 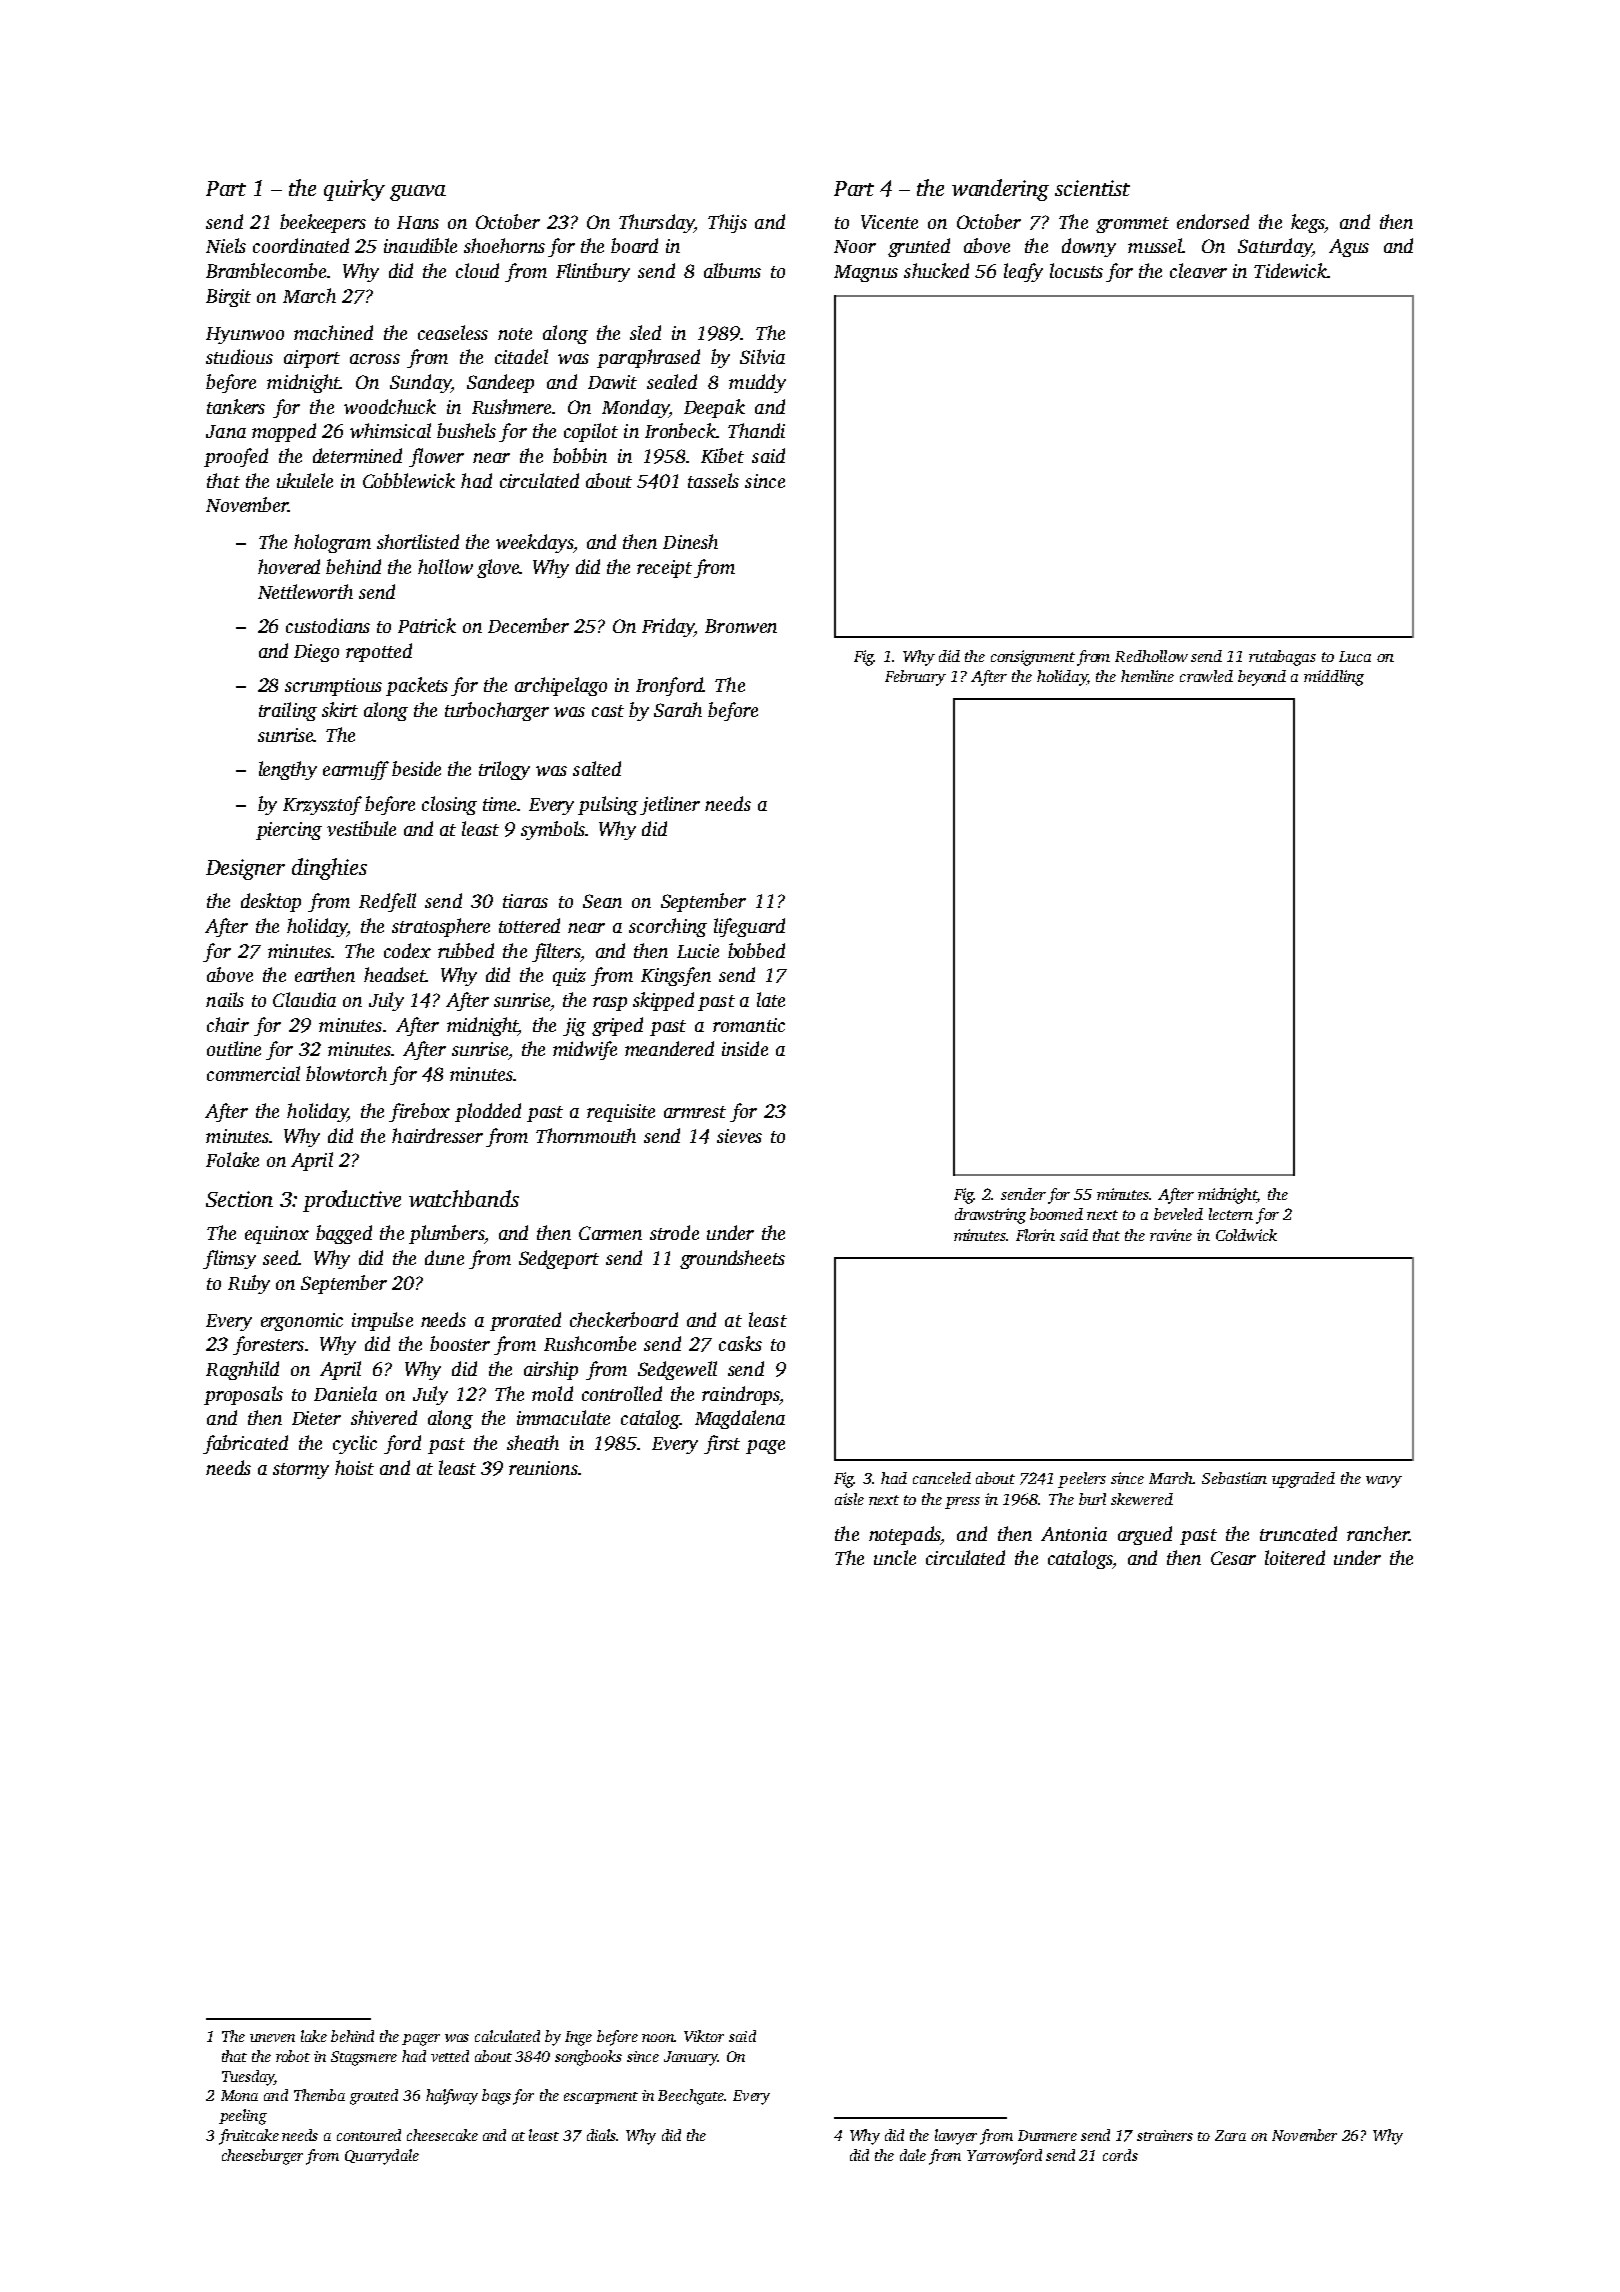 What do you see at coordinates (369, 2135) in the document?
I see `contoured` at bounding box center [369, 2135].
